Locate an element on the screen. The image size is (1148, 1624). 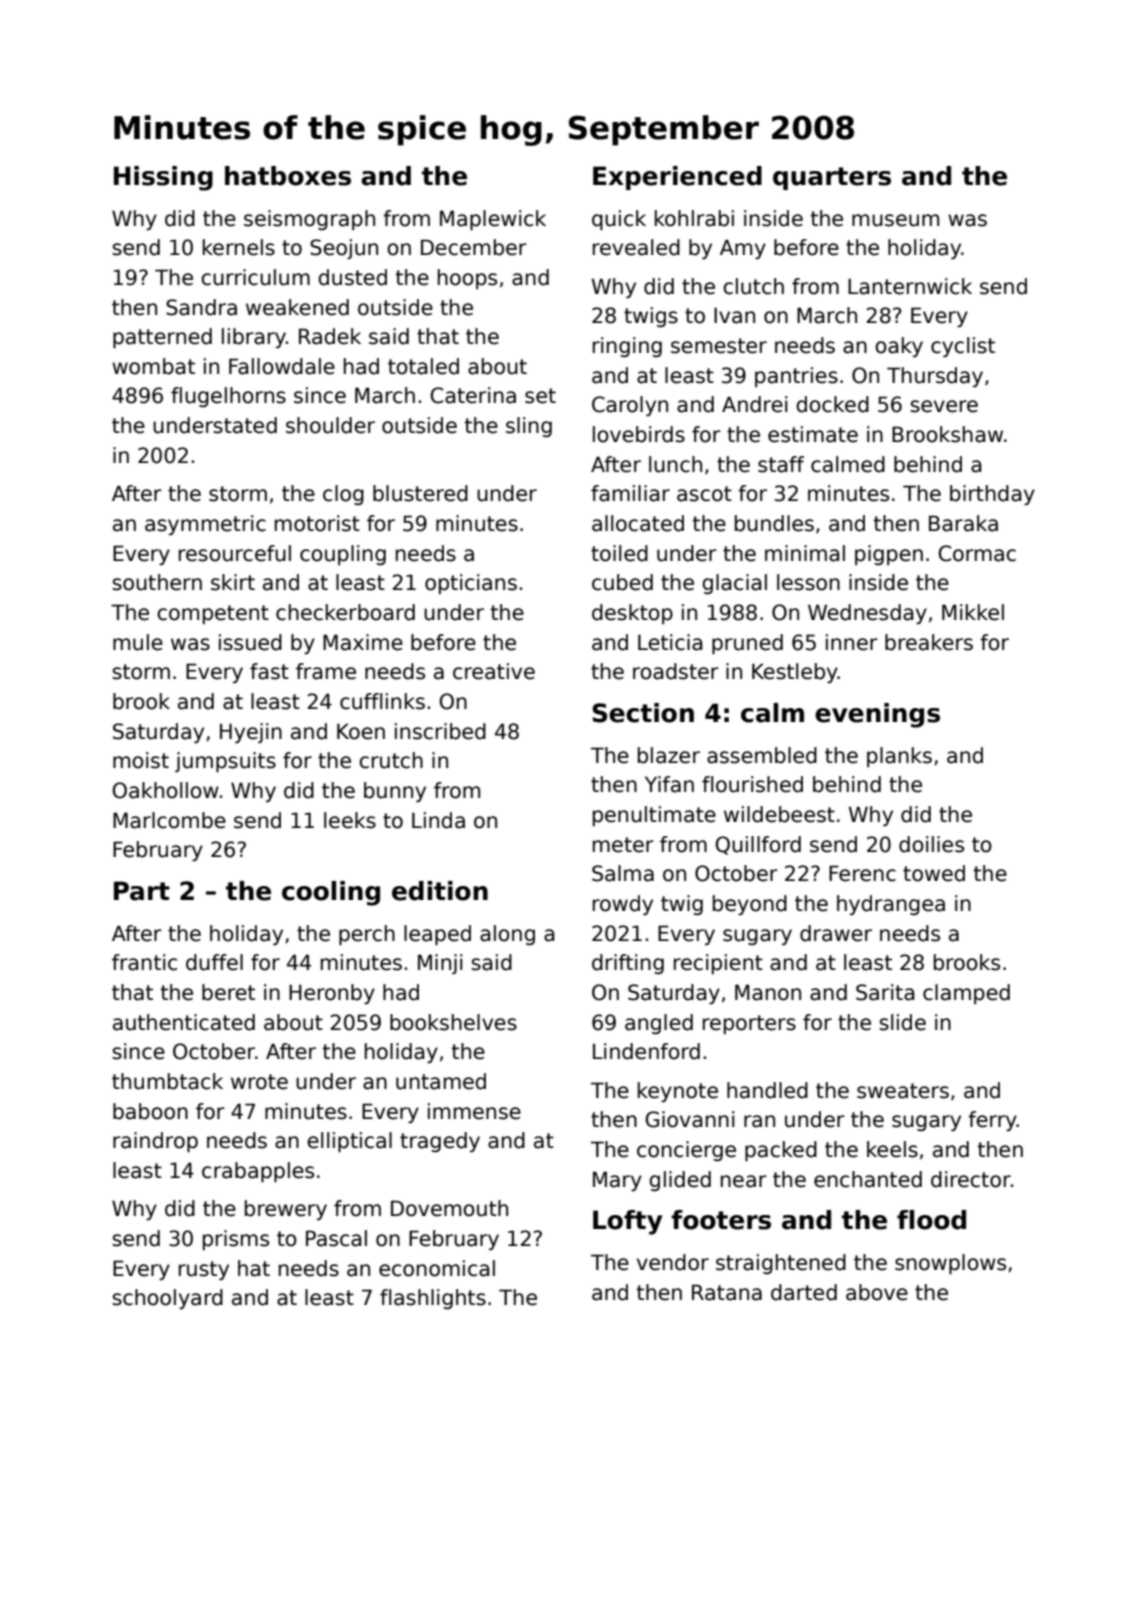
Cormac is located at coordinates (977, 553).
